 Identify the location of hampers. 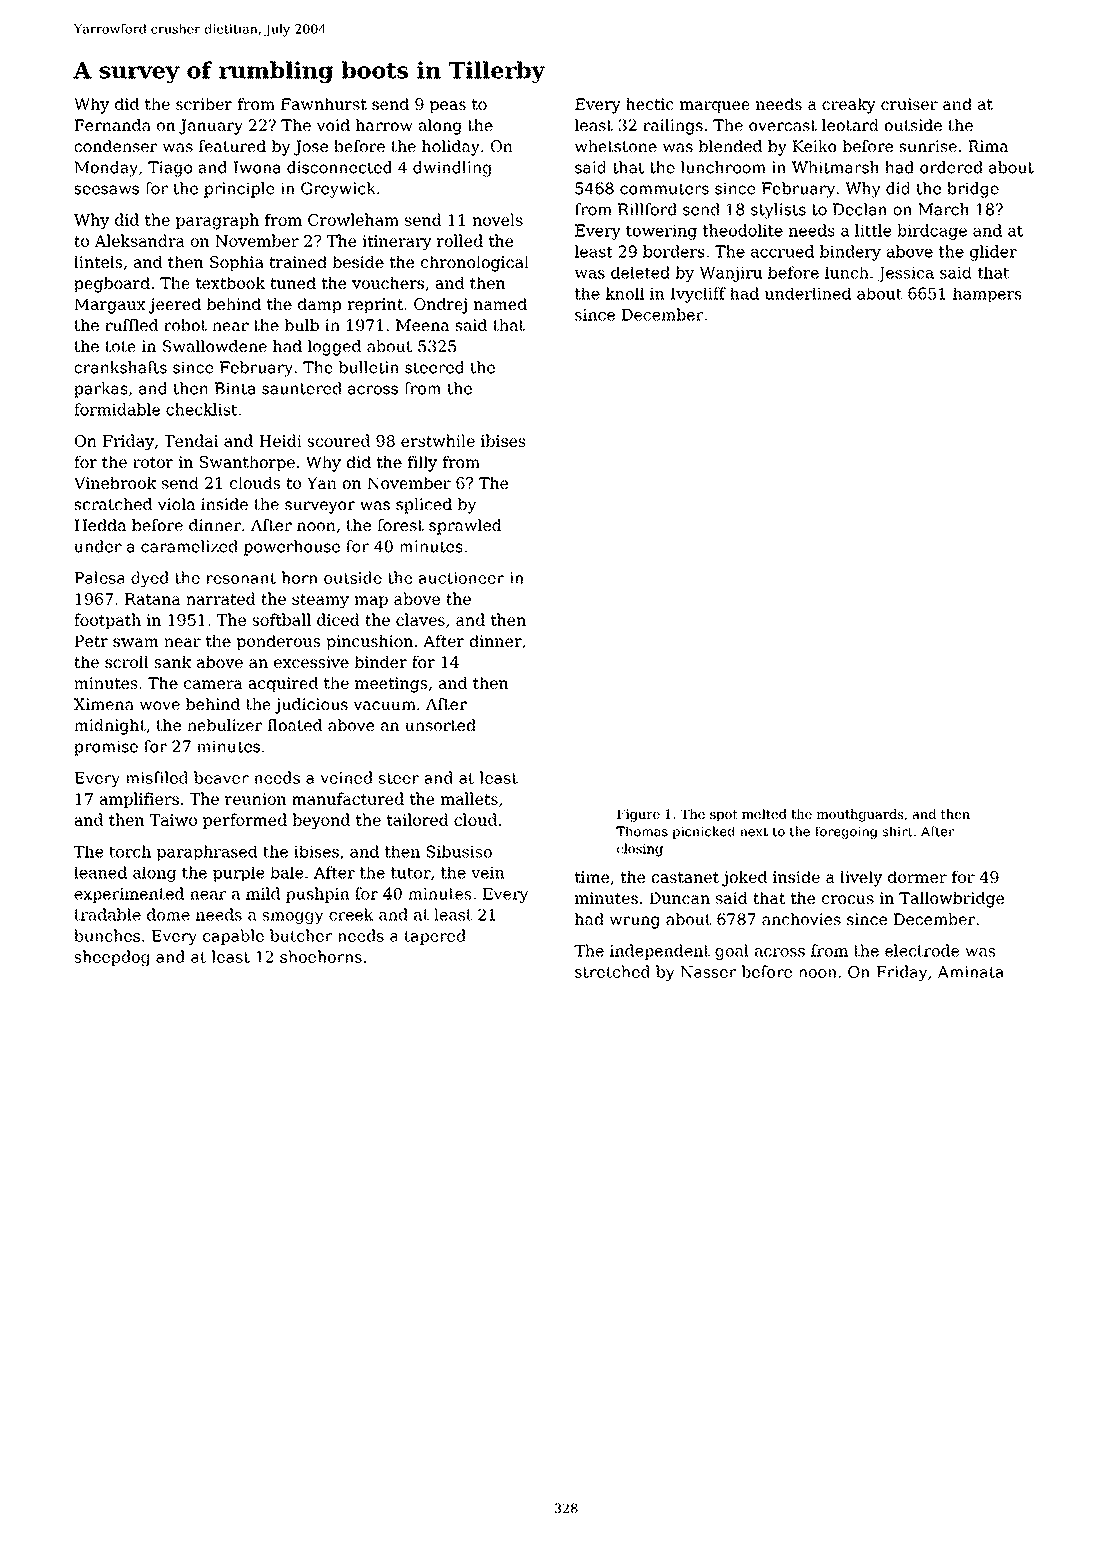
(987, 295).
